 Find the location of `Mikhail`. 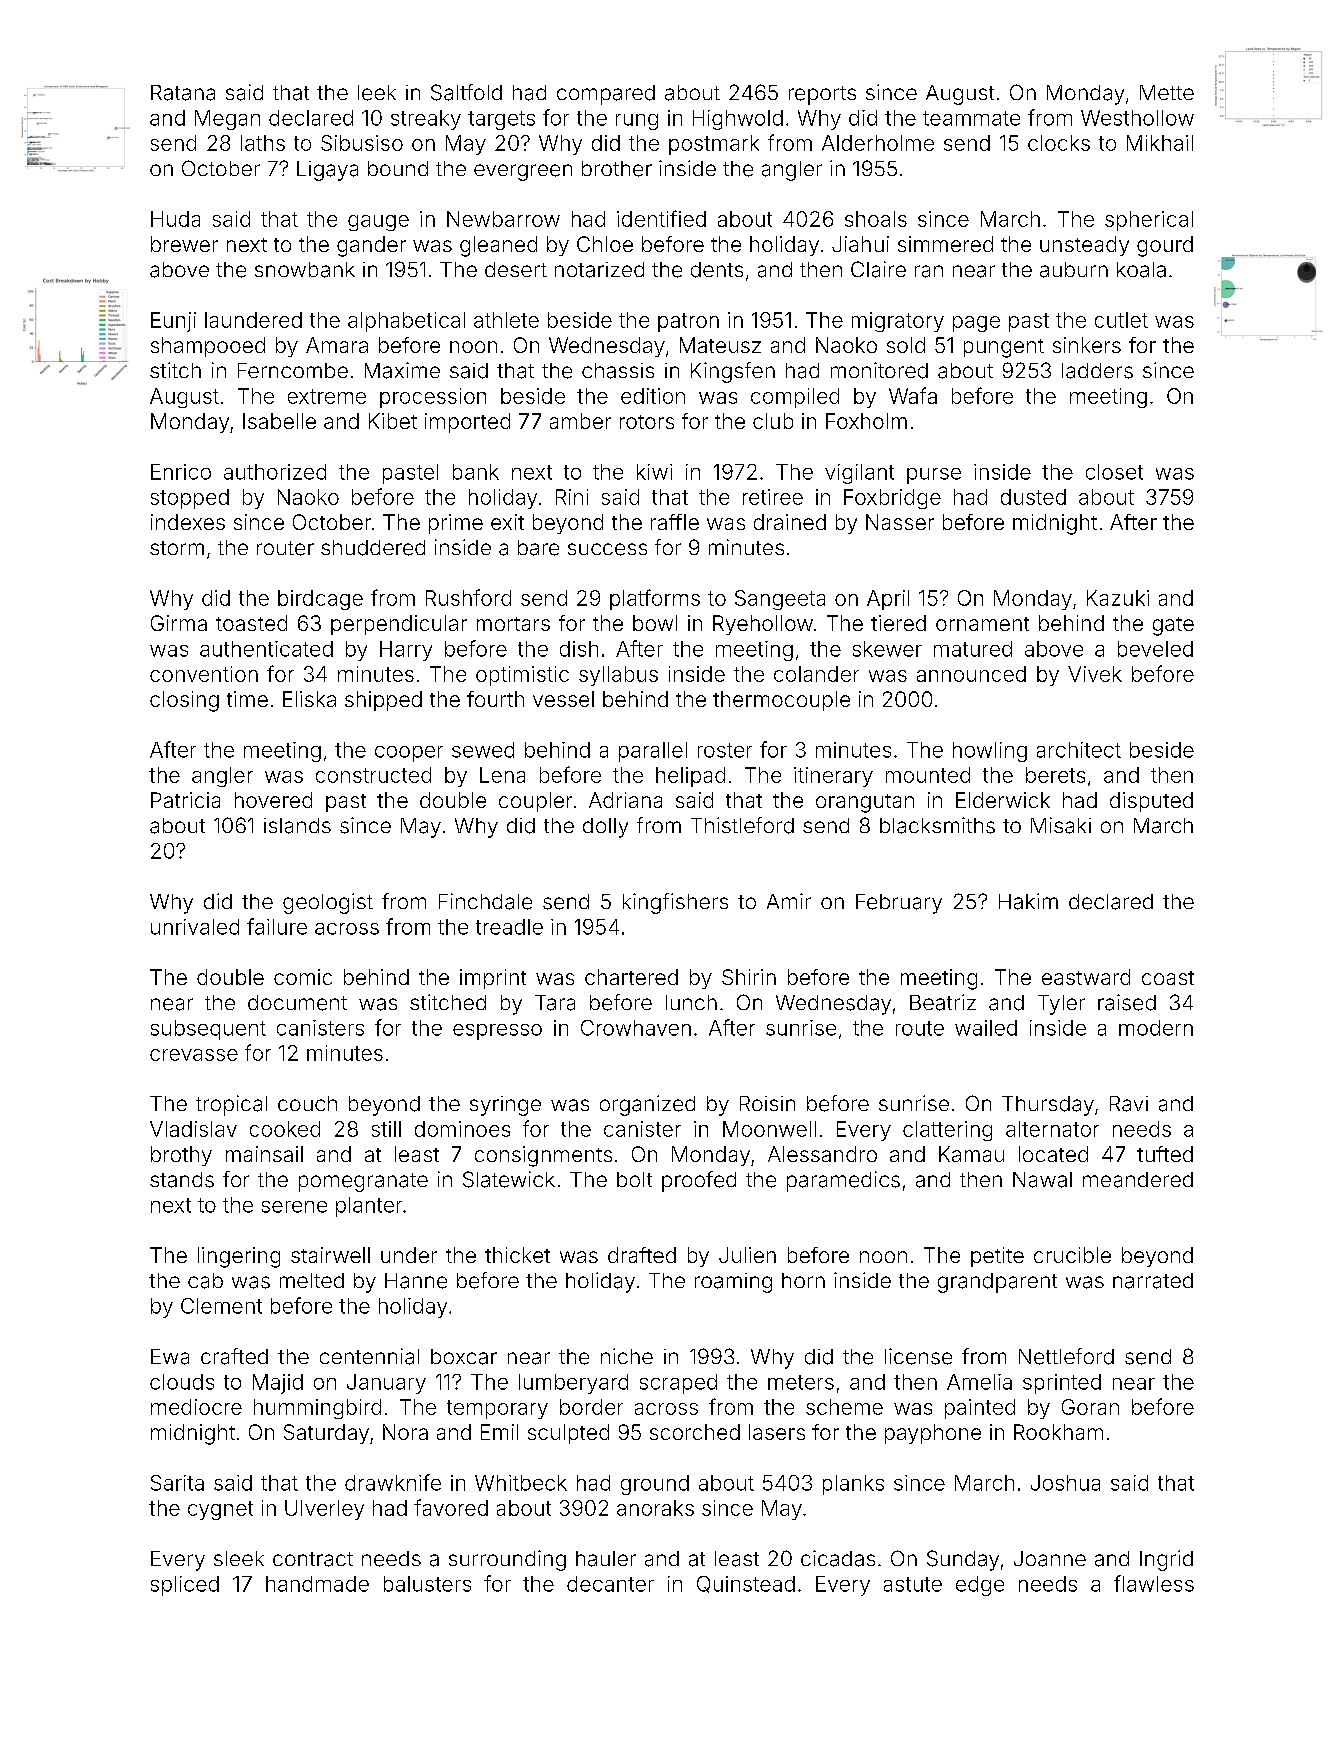

Mikhail is located at coordinates (1160, 143).
